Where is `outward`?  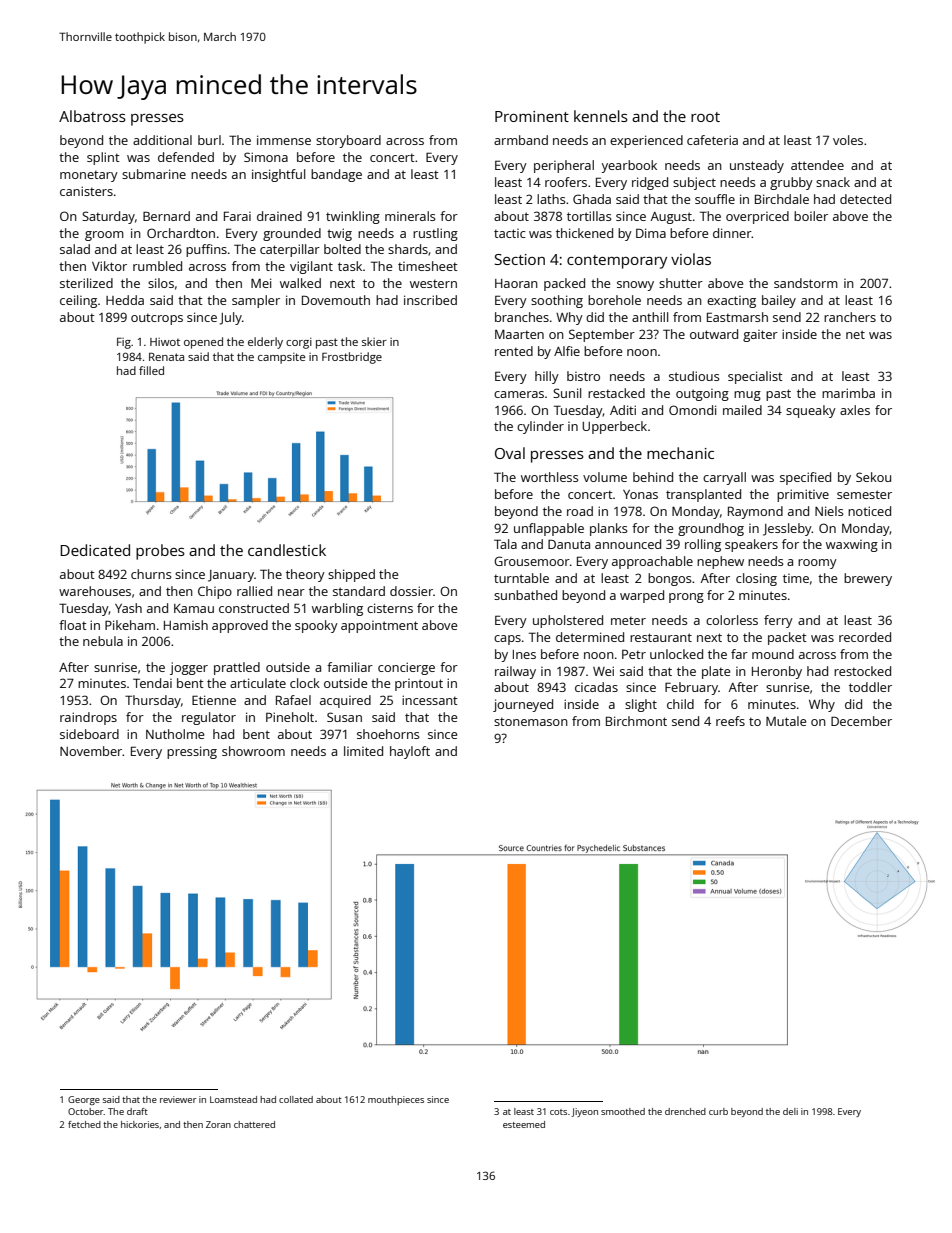
outward is located at coordinates (714, 334).
